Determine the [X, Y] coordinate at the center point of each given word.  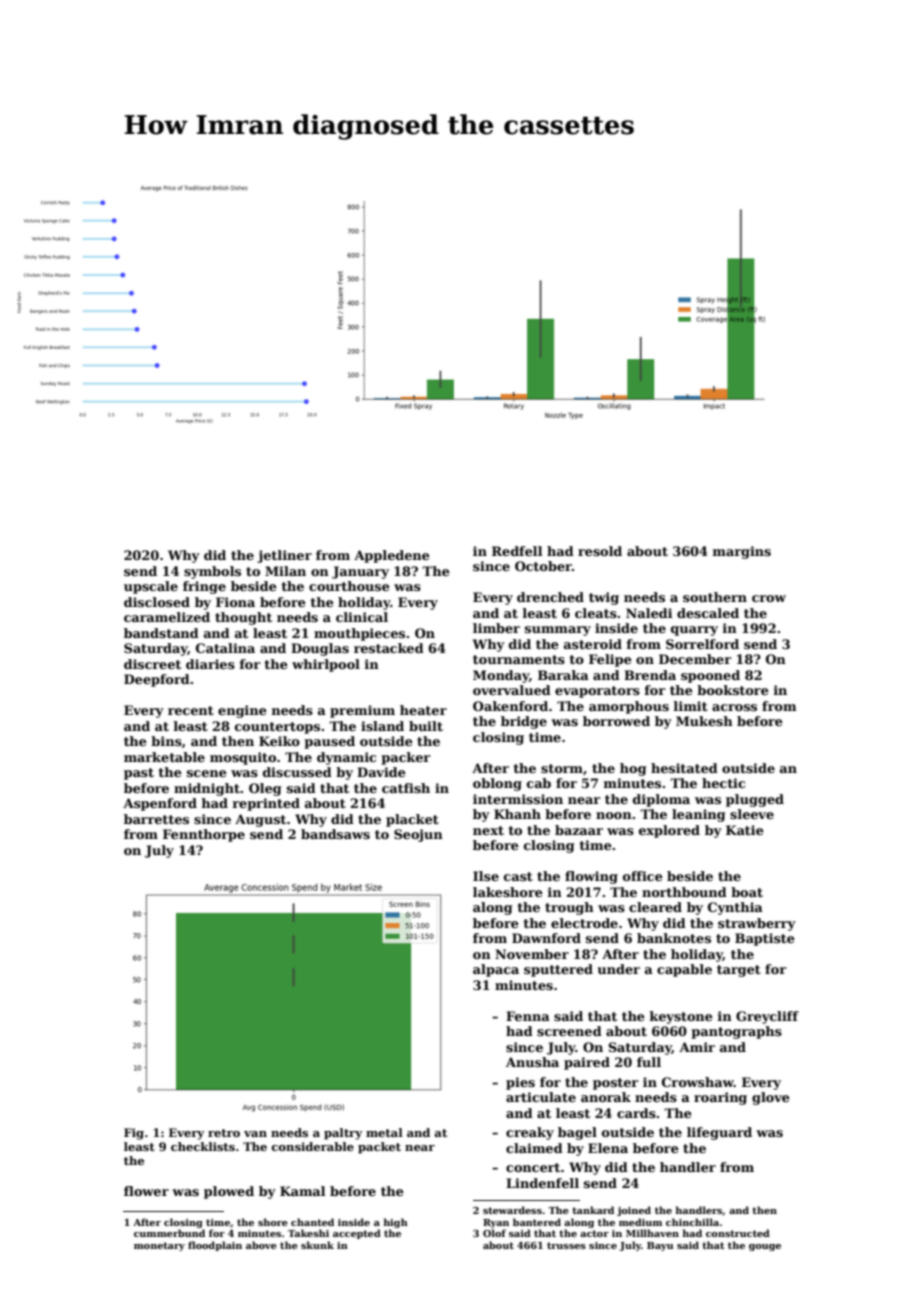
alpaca [496, 970]
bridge [524, 722]
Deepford [157, 680]
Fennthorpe [204, 835]
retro [224, 1133]
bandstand [161, 633]
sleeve [752, 814]
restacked [389, 648]
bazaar [579, 830]
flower [146, 1191]
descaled [708, 613]
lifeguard [719, 1133]
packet [379, 1148]
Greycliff [767, 1017]
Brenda [650, 675]
